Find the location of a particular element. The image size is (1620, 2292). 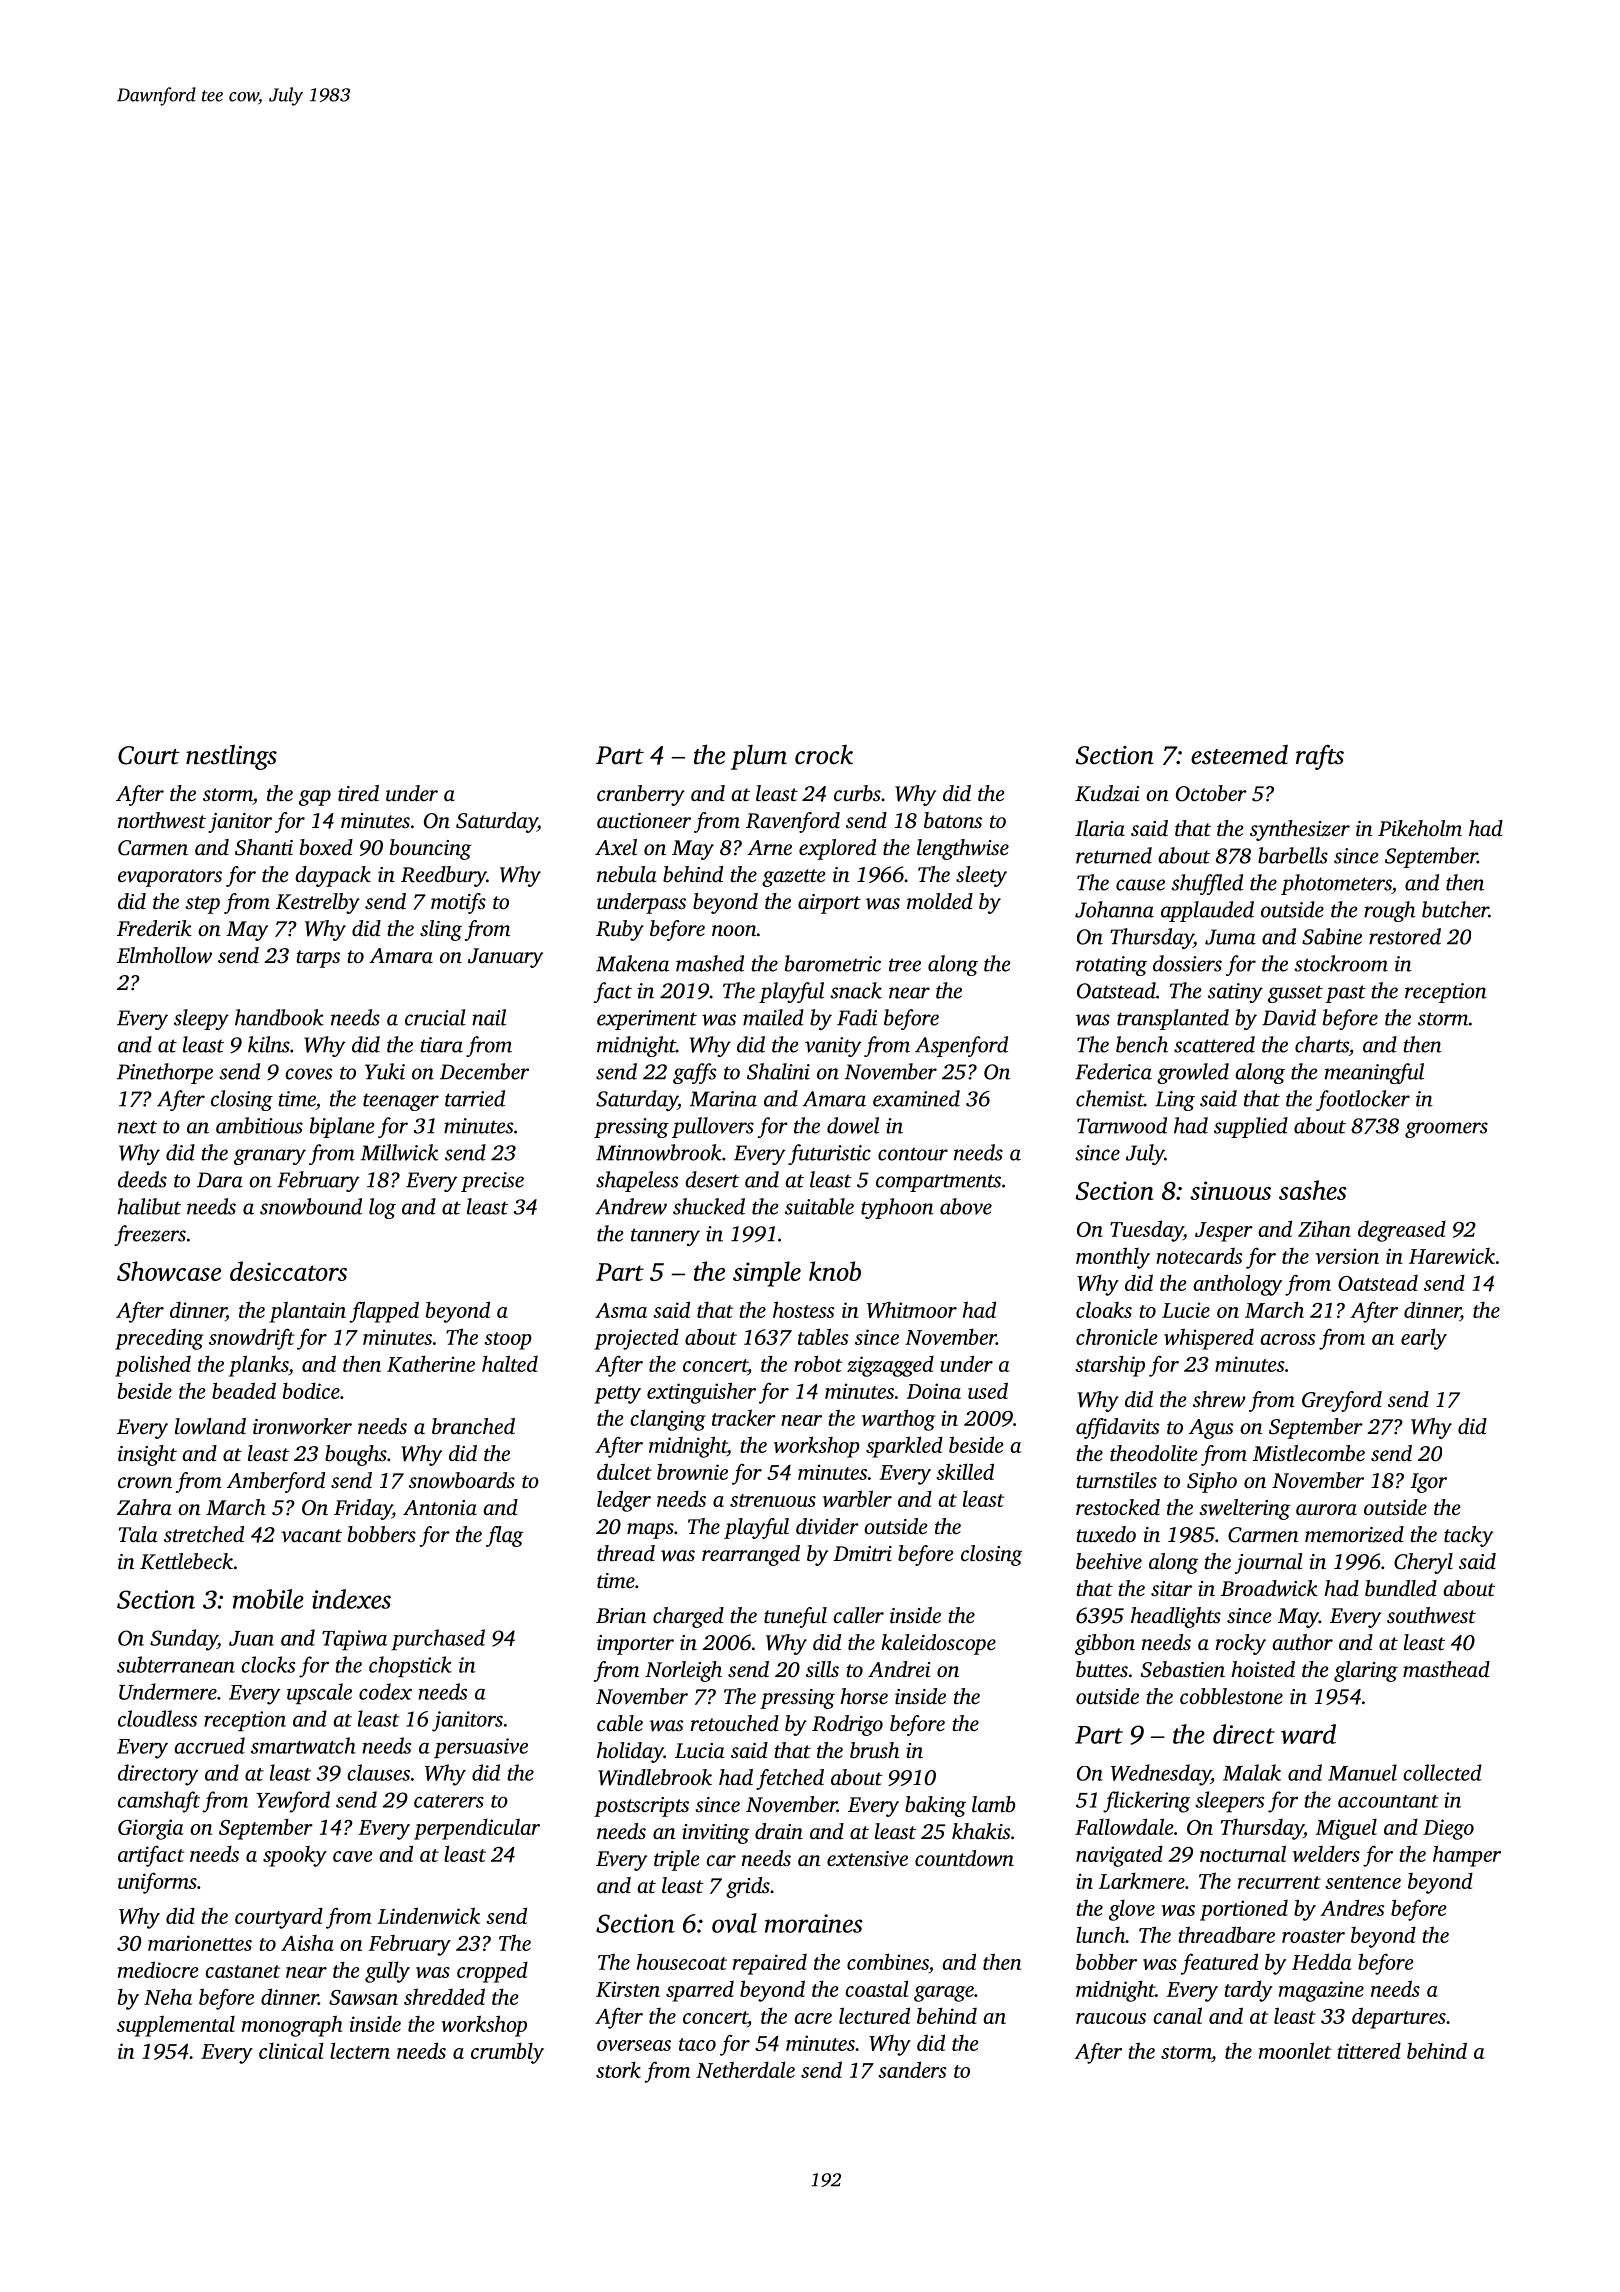

sleepy is located at coordinates (201, 1019).
